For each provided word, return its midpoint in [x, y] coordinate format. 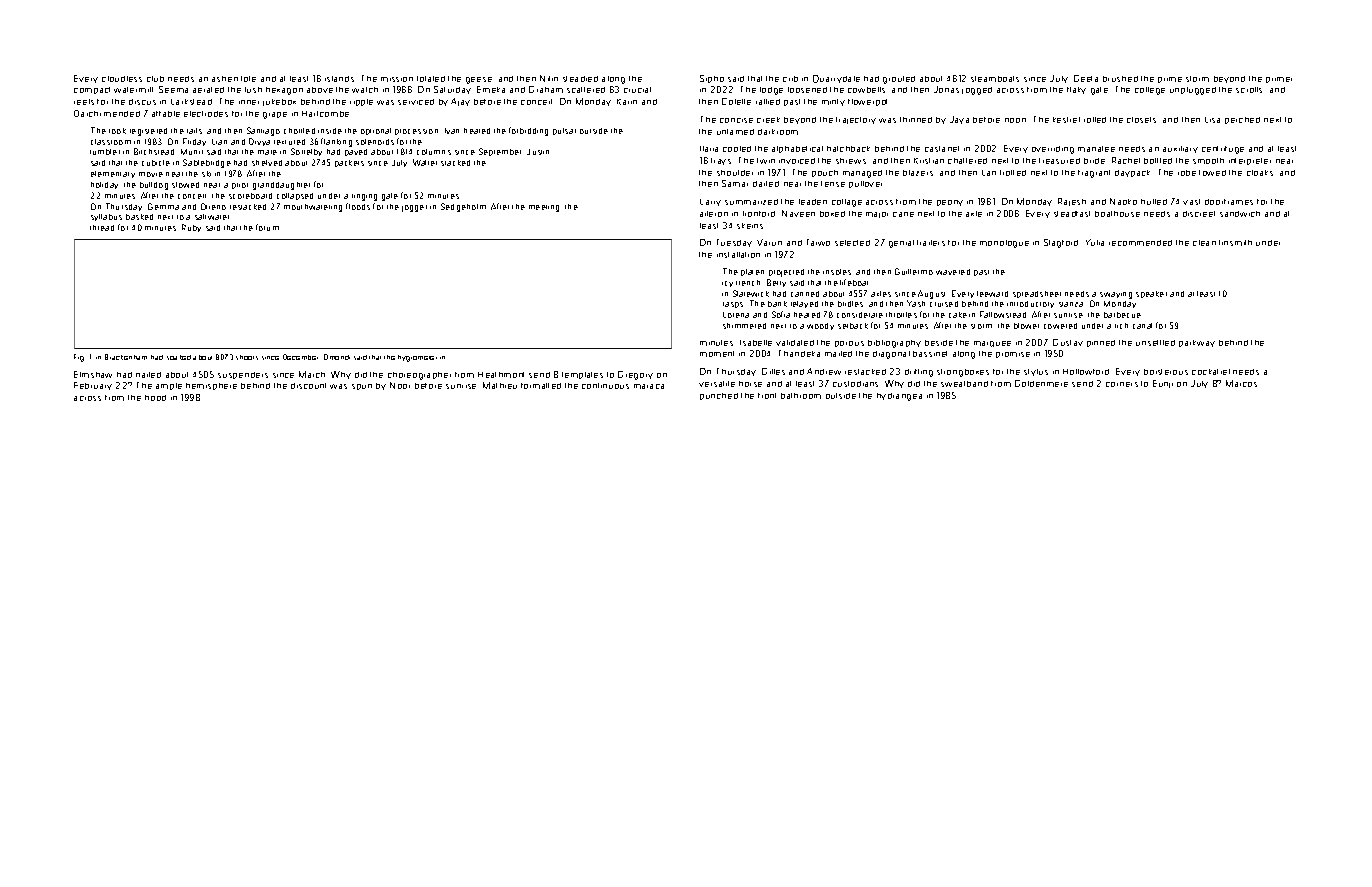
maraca [649, 386]
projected [786, 273]
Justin [538, 152]
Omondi [337, 357]
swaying [1116, 295]
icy [727, 284]
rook [117, 131]
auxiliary [1180, 149]
